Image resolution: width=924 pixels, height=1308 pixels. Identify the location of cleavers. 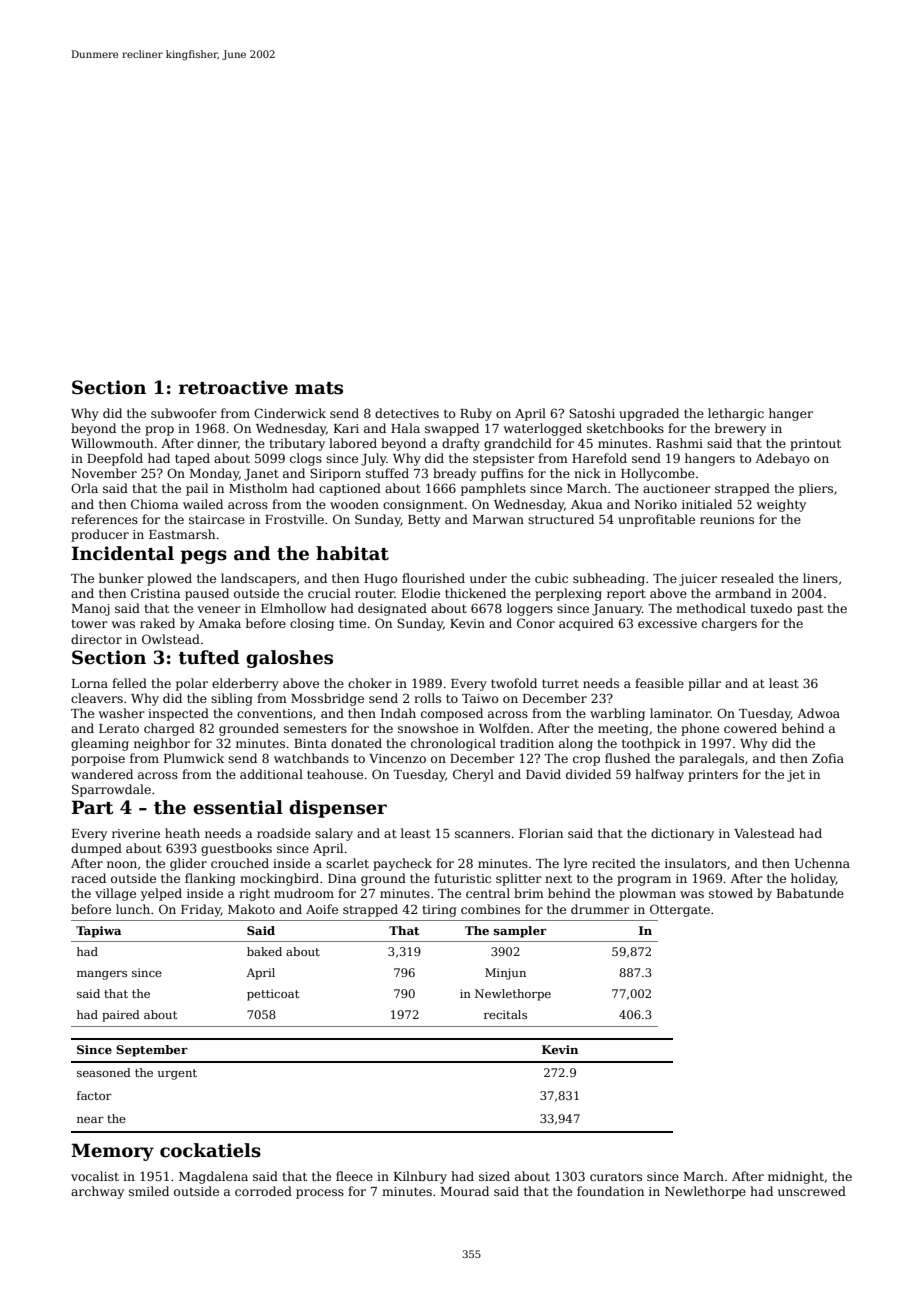
(97, 698).
